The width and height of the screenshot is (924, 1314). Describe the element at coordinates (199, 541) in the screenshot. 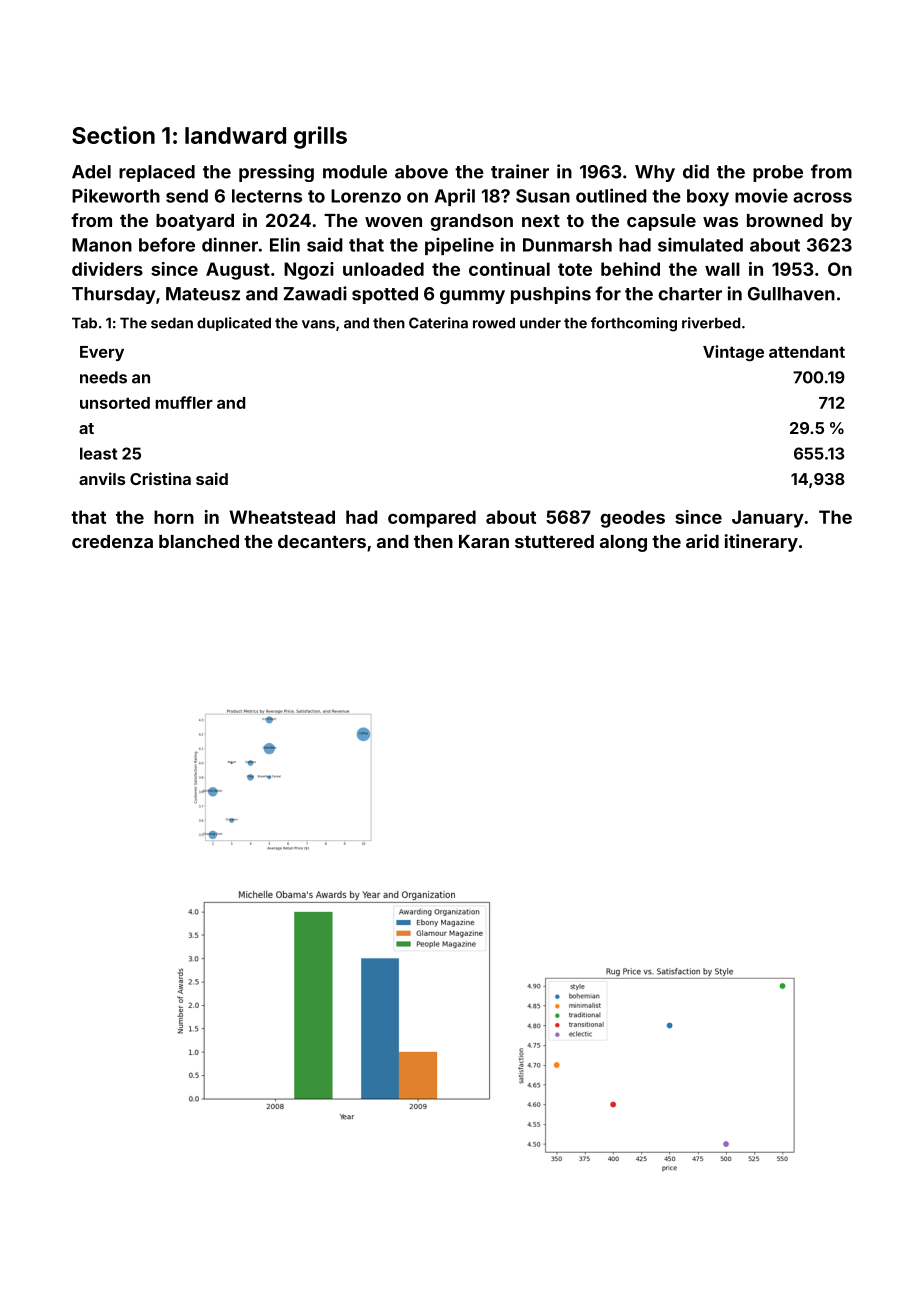

I see `blanched` at that location.
